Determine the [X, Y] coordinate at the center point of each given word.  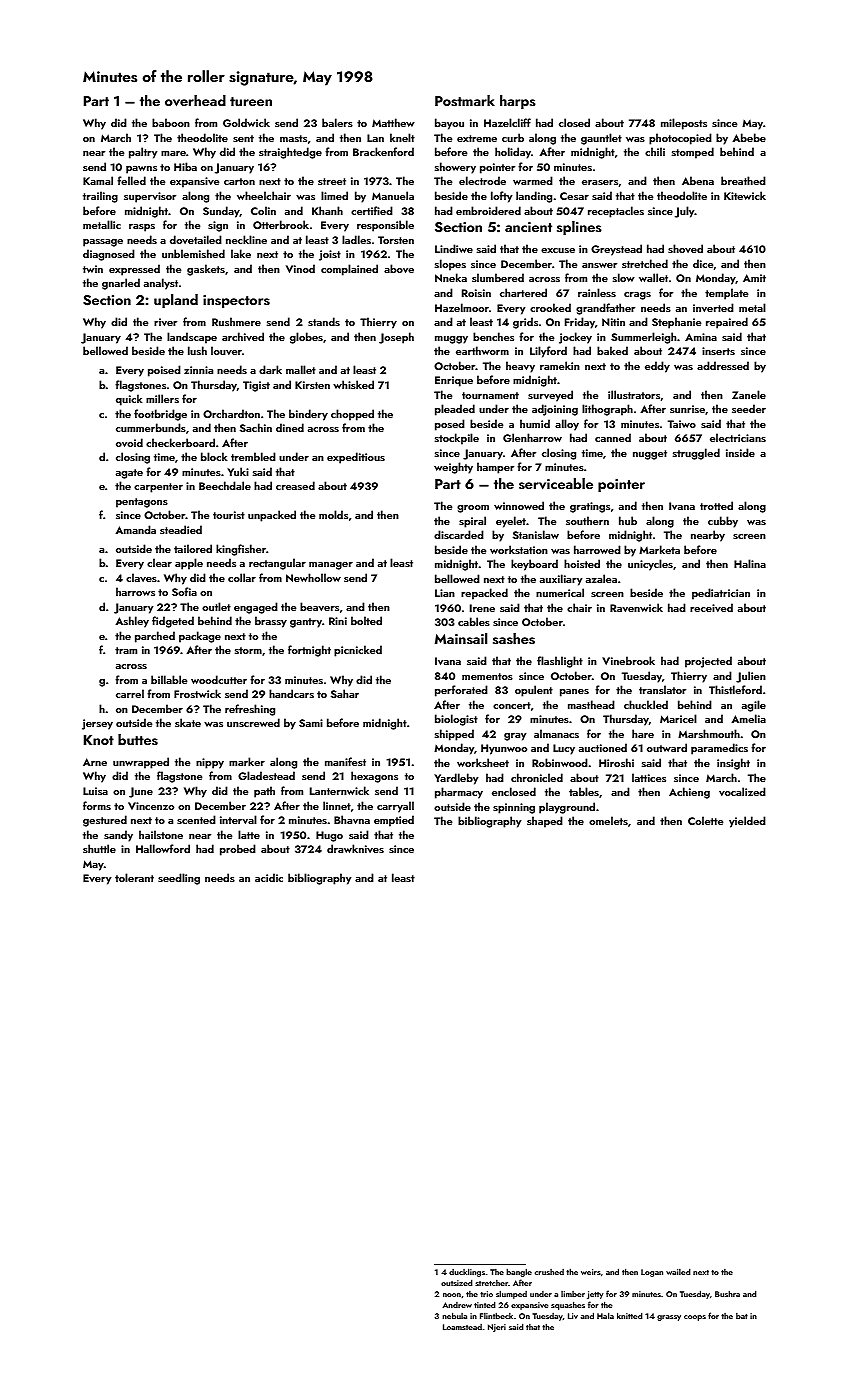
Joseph [396, 338]
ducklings [467, 1272]
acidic [269, 877]
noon [452, 1295]
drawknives [355, 848]
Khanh [327, 210]
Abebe [749, 137]
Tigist [256, 386]
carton [239, 181]
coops [695, 1318]
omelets [608, 820]
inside [740, 452]
